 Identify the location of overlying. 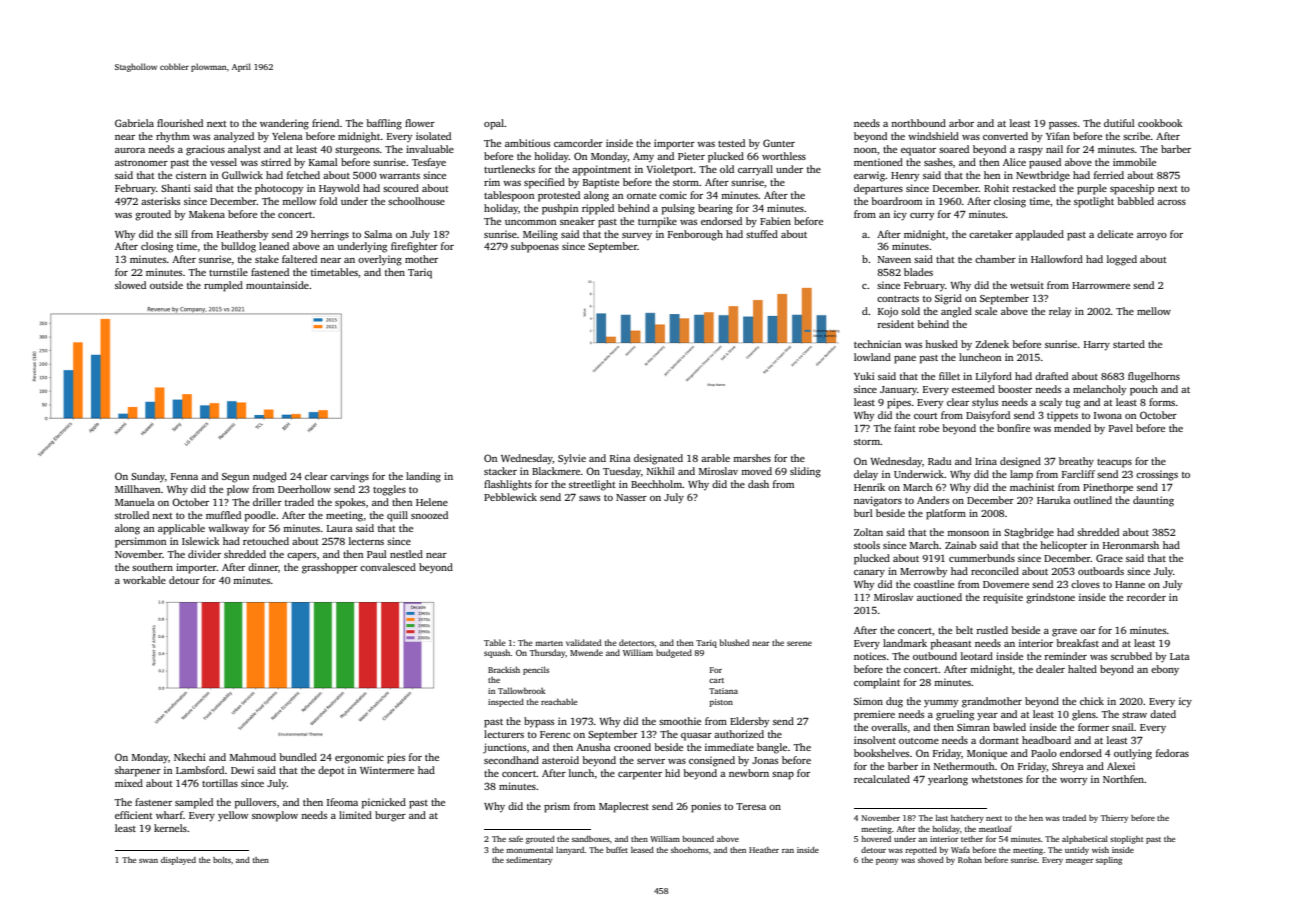
(380, 260).
